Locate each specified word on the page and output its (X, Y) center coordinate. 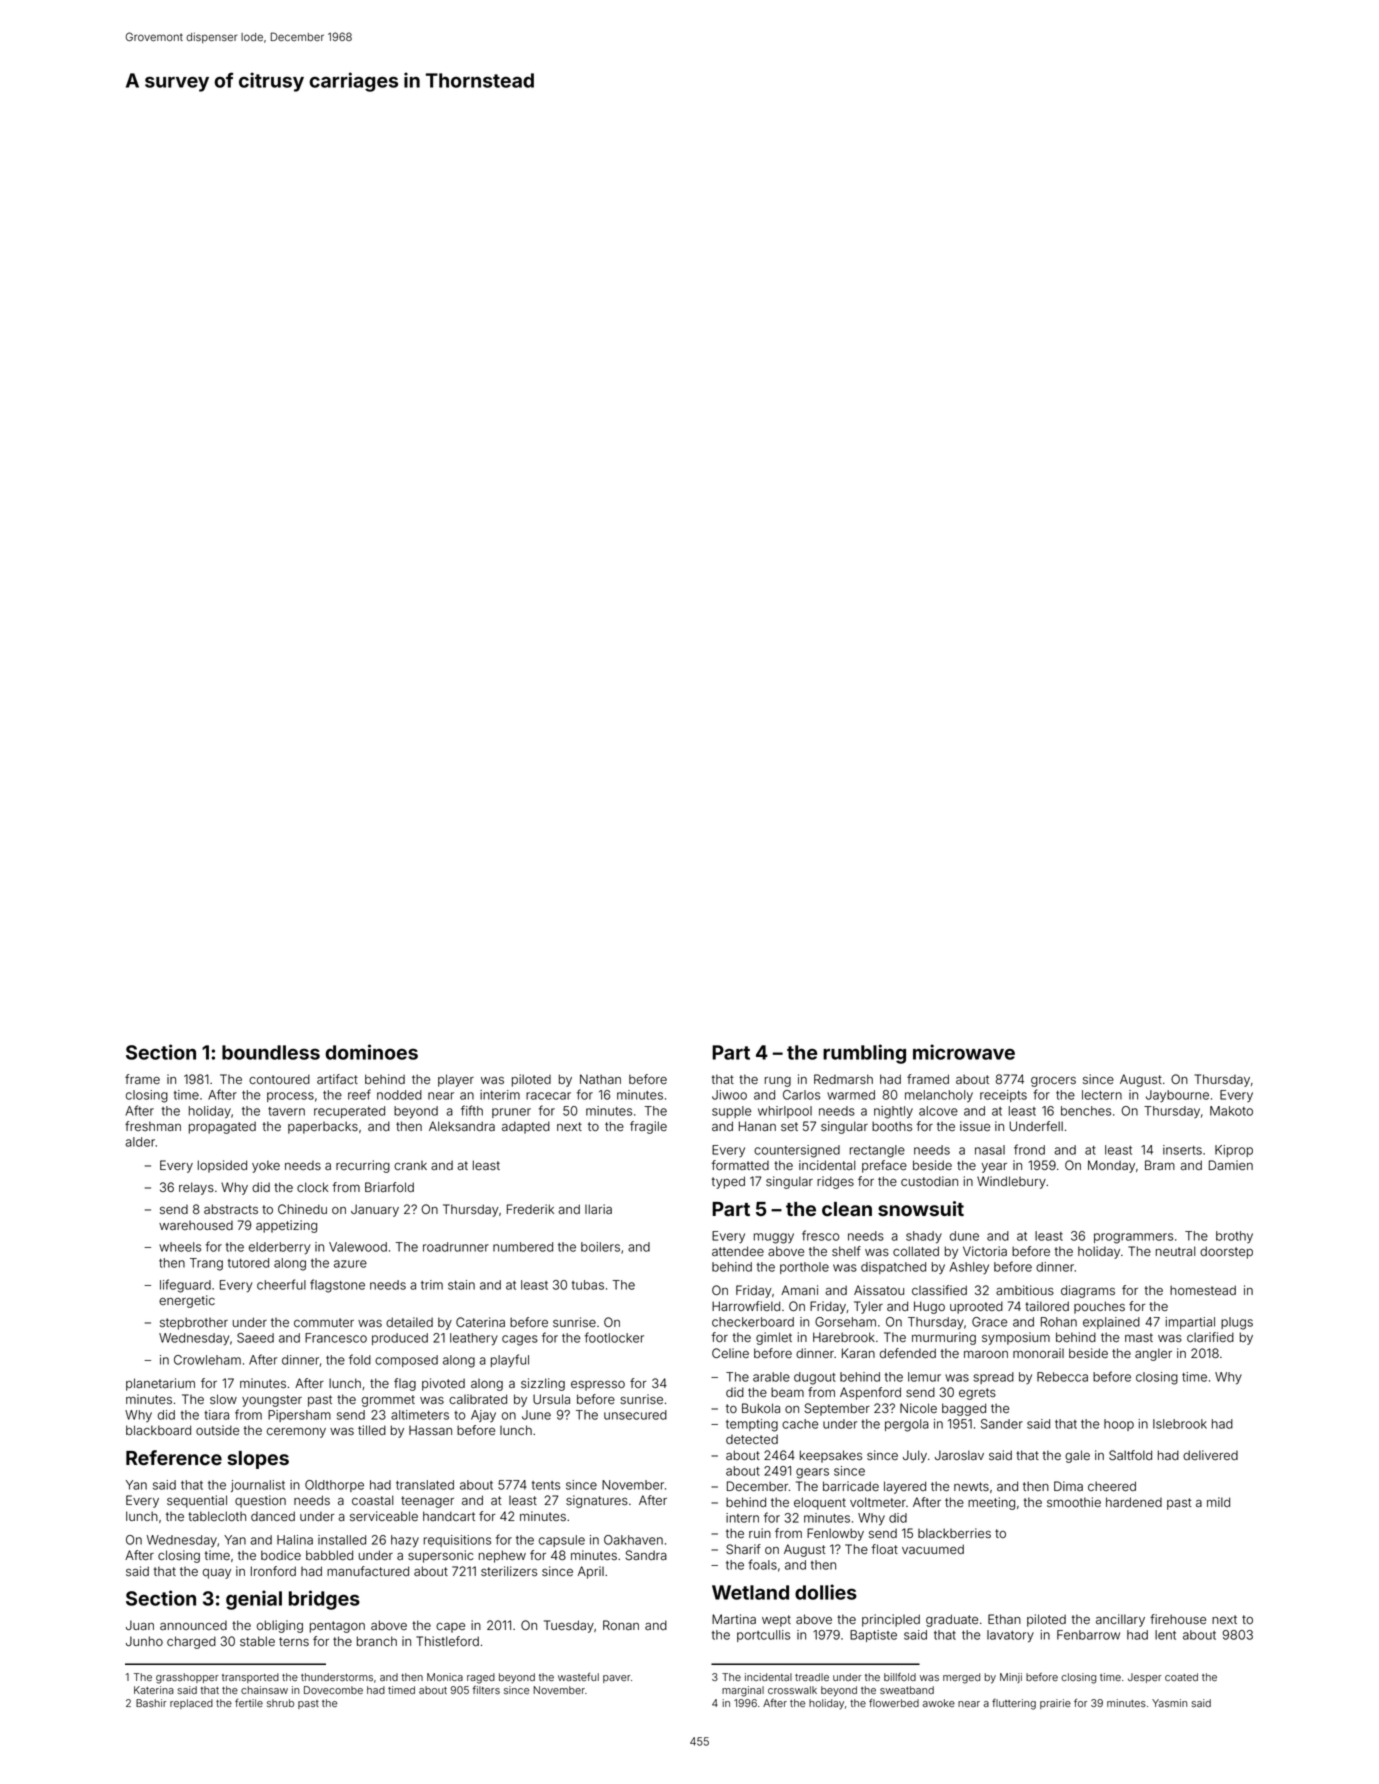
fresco (820, 1235)
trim (432, 1285)
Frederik (530, 1209)
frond (1029, 1149)
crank (410, 1165)
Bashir (151, 1703)
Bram (1160, 1165)
